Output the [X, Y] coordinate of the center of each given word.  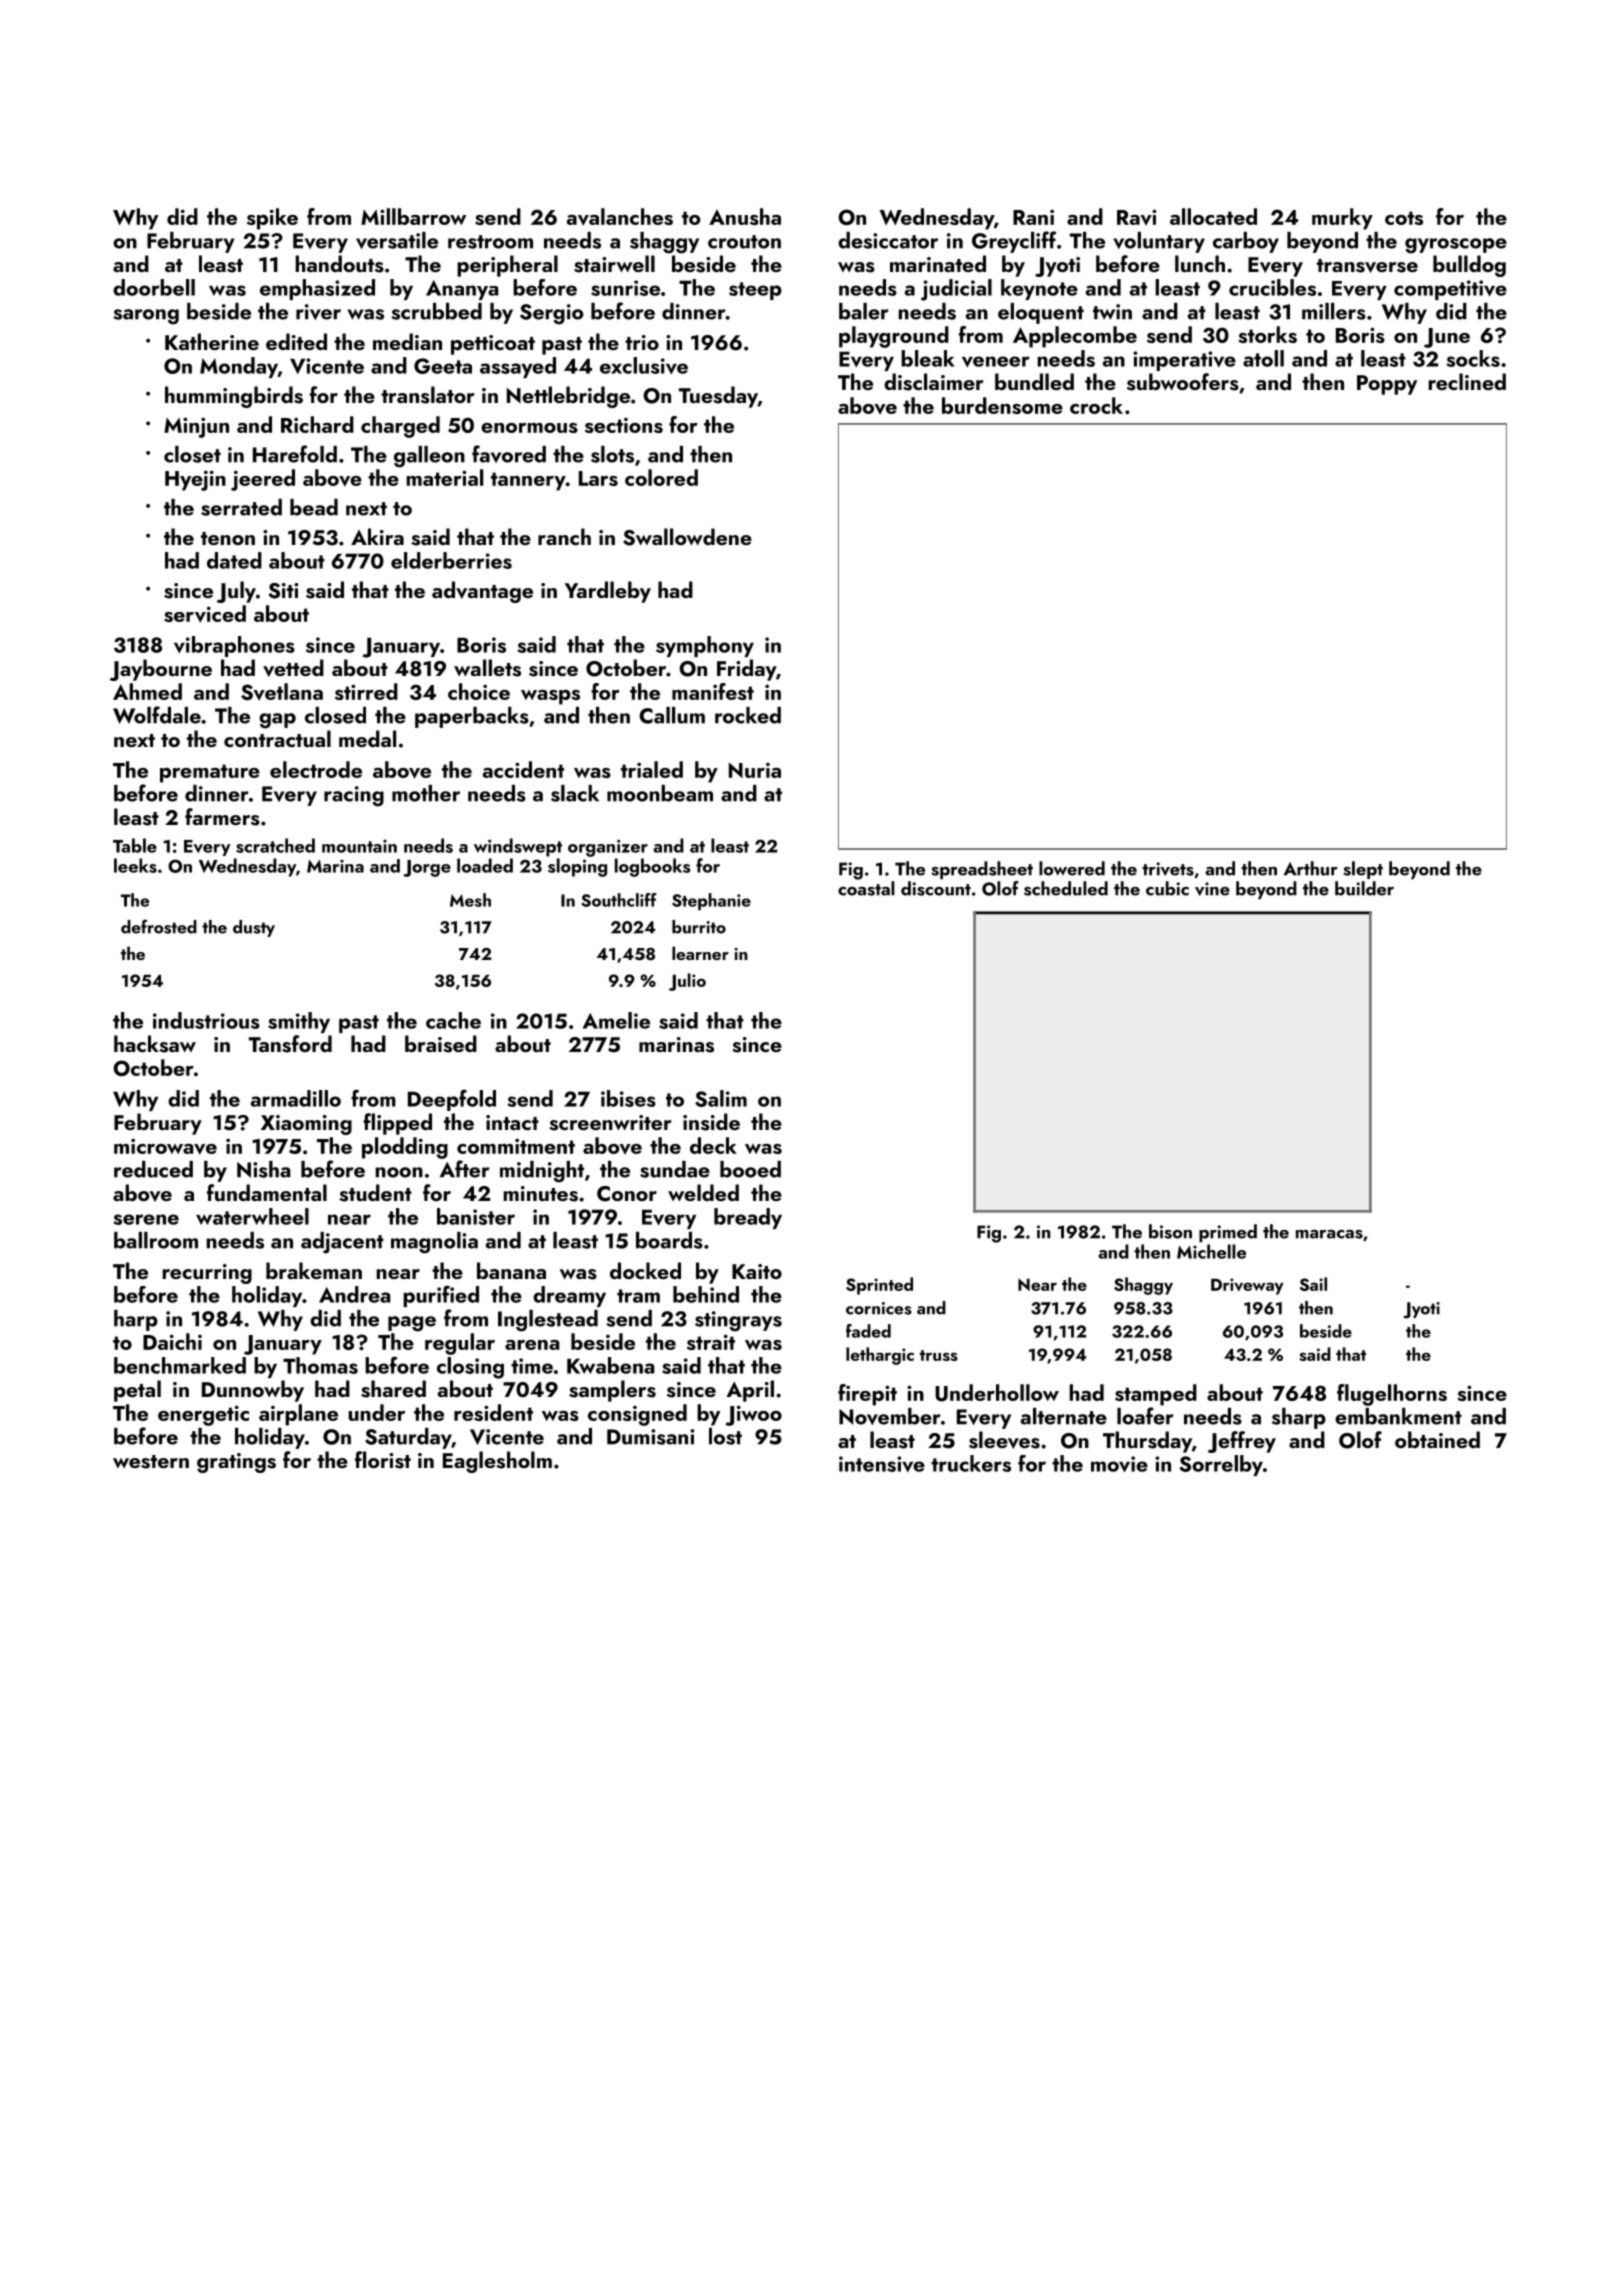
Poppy [1387, 385]
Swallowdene [687, 537]
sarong [146, 317]
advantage [482, 592]
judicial [956, 290]
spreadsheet [982, 870]
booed [750, 1169]
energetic [203, 1415]
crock [1096, 405]
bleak [928, 358]
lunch [1200, 263]
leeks [135, 865]
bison [1170, 1231]
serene [146, 1219]
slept [1363, 870]
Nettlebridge [568, 397]
